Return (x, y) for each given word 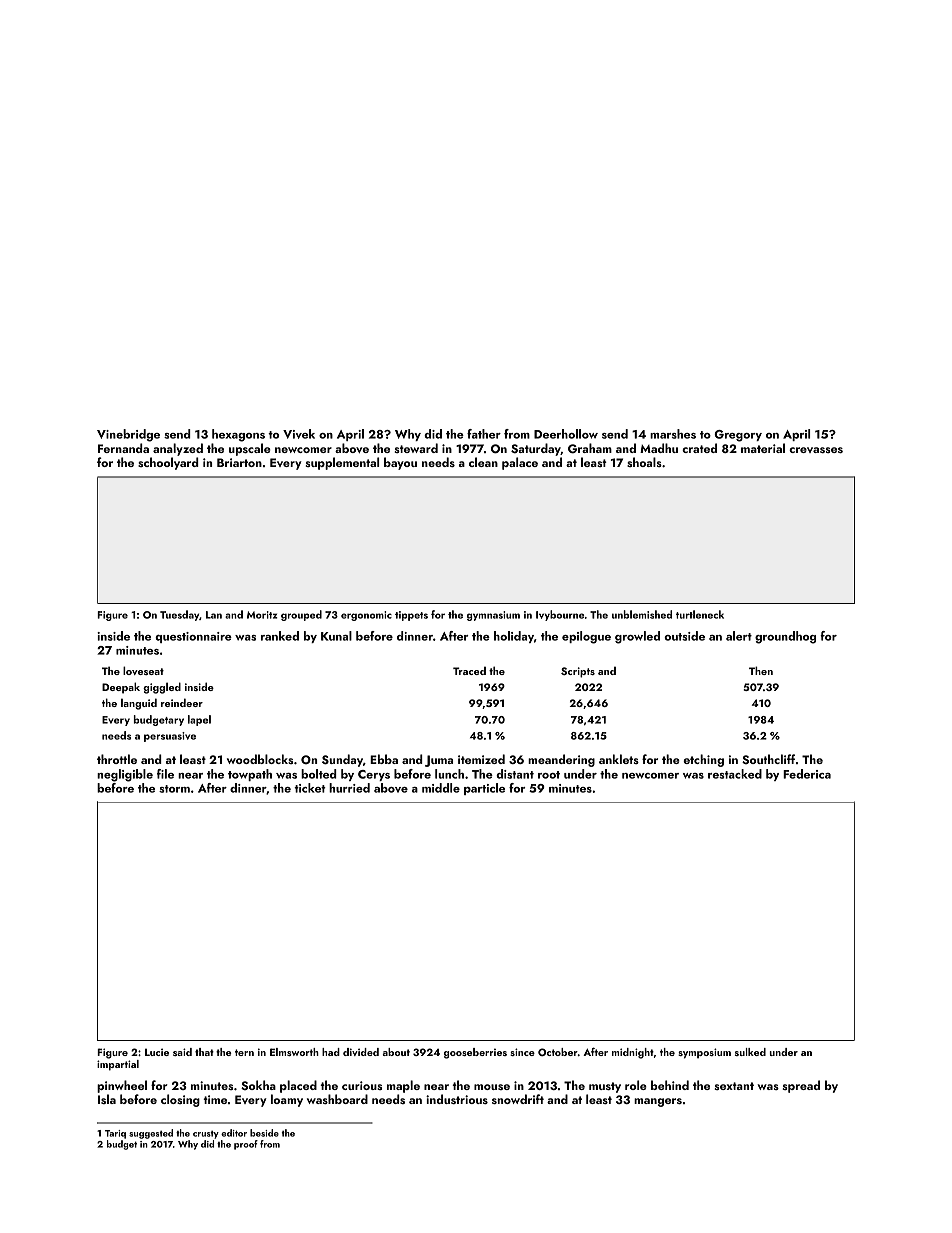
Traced (469, 671)
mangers (658, 1102)
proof (246, 1145)
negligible (125, 775)
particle (484, 789)
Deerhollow (566, 434)
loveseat (143, 670)
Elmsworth (294, 1052)
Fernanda (123, 448)
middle (441, 788)
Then (761, 670)
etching (703, 760)
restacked (735, 774)
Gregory (738, 436)
